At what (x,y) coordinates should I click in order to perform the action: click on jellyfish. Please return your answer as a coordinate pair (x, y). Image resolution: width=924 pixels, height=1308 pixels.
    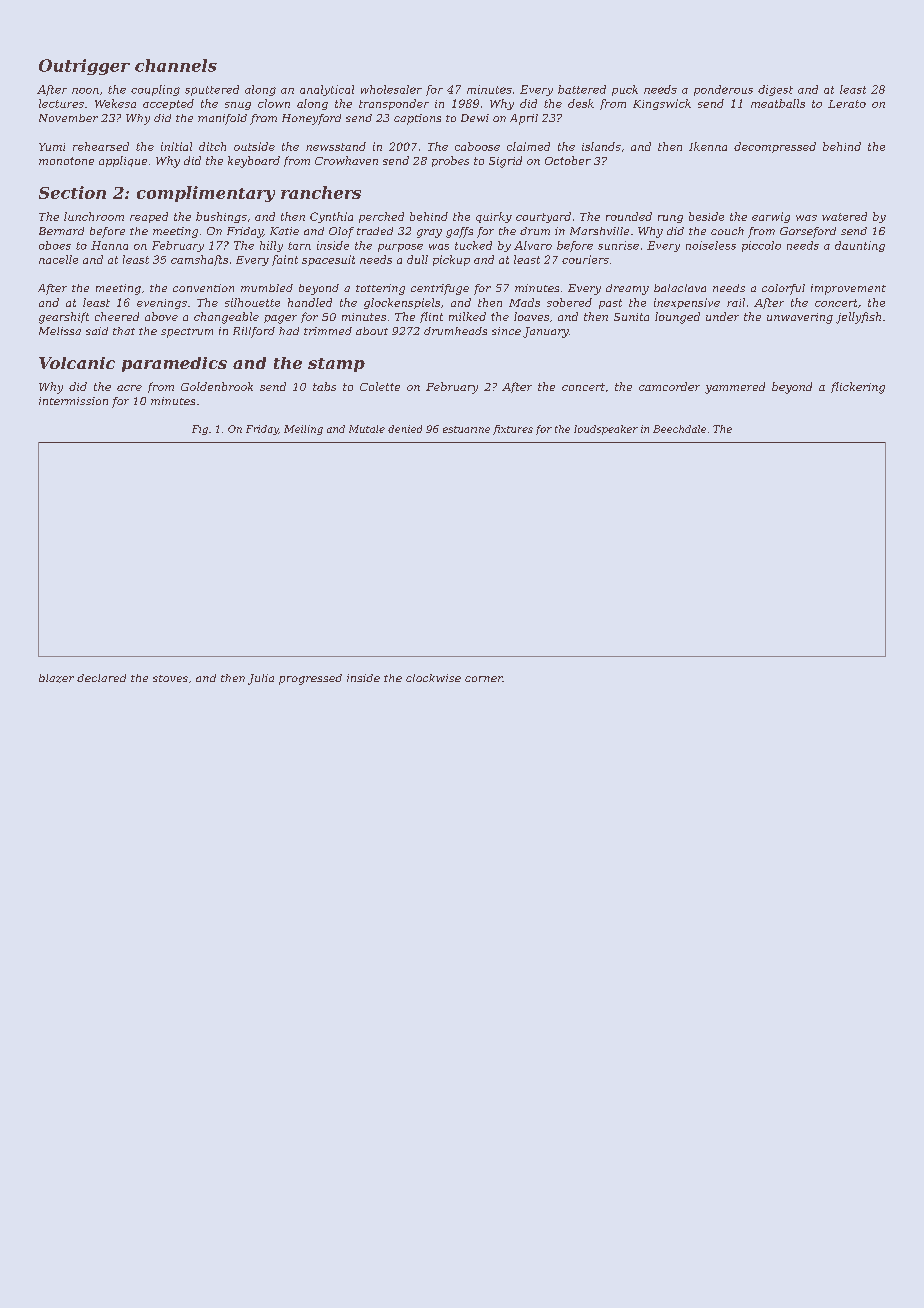
    Looking at the image, I should click on (858, 318).
